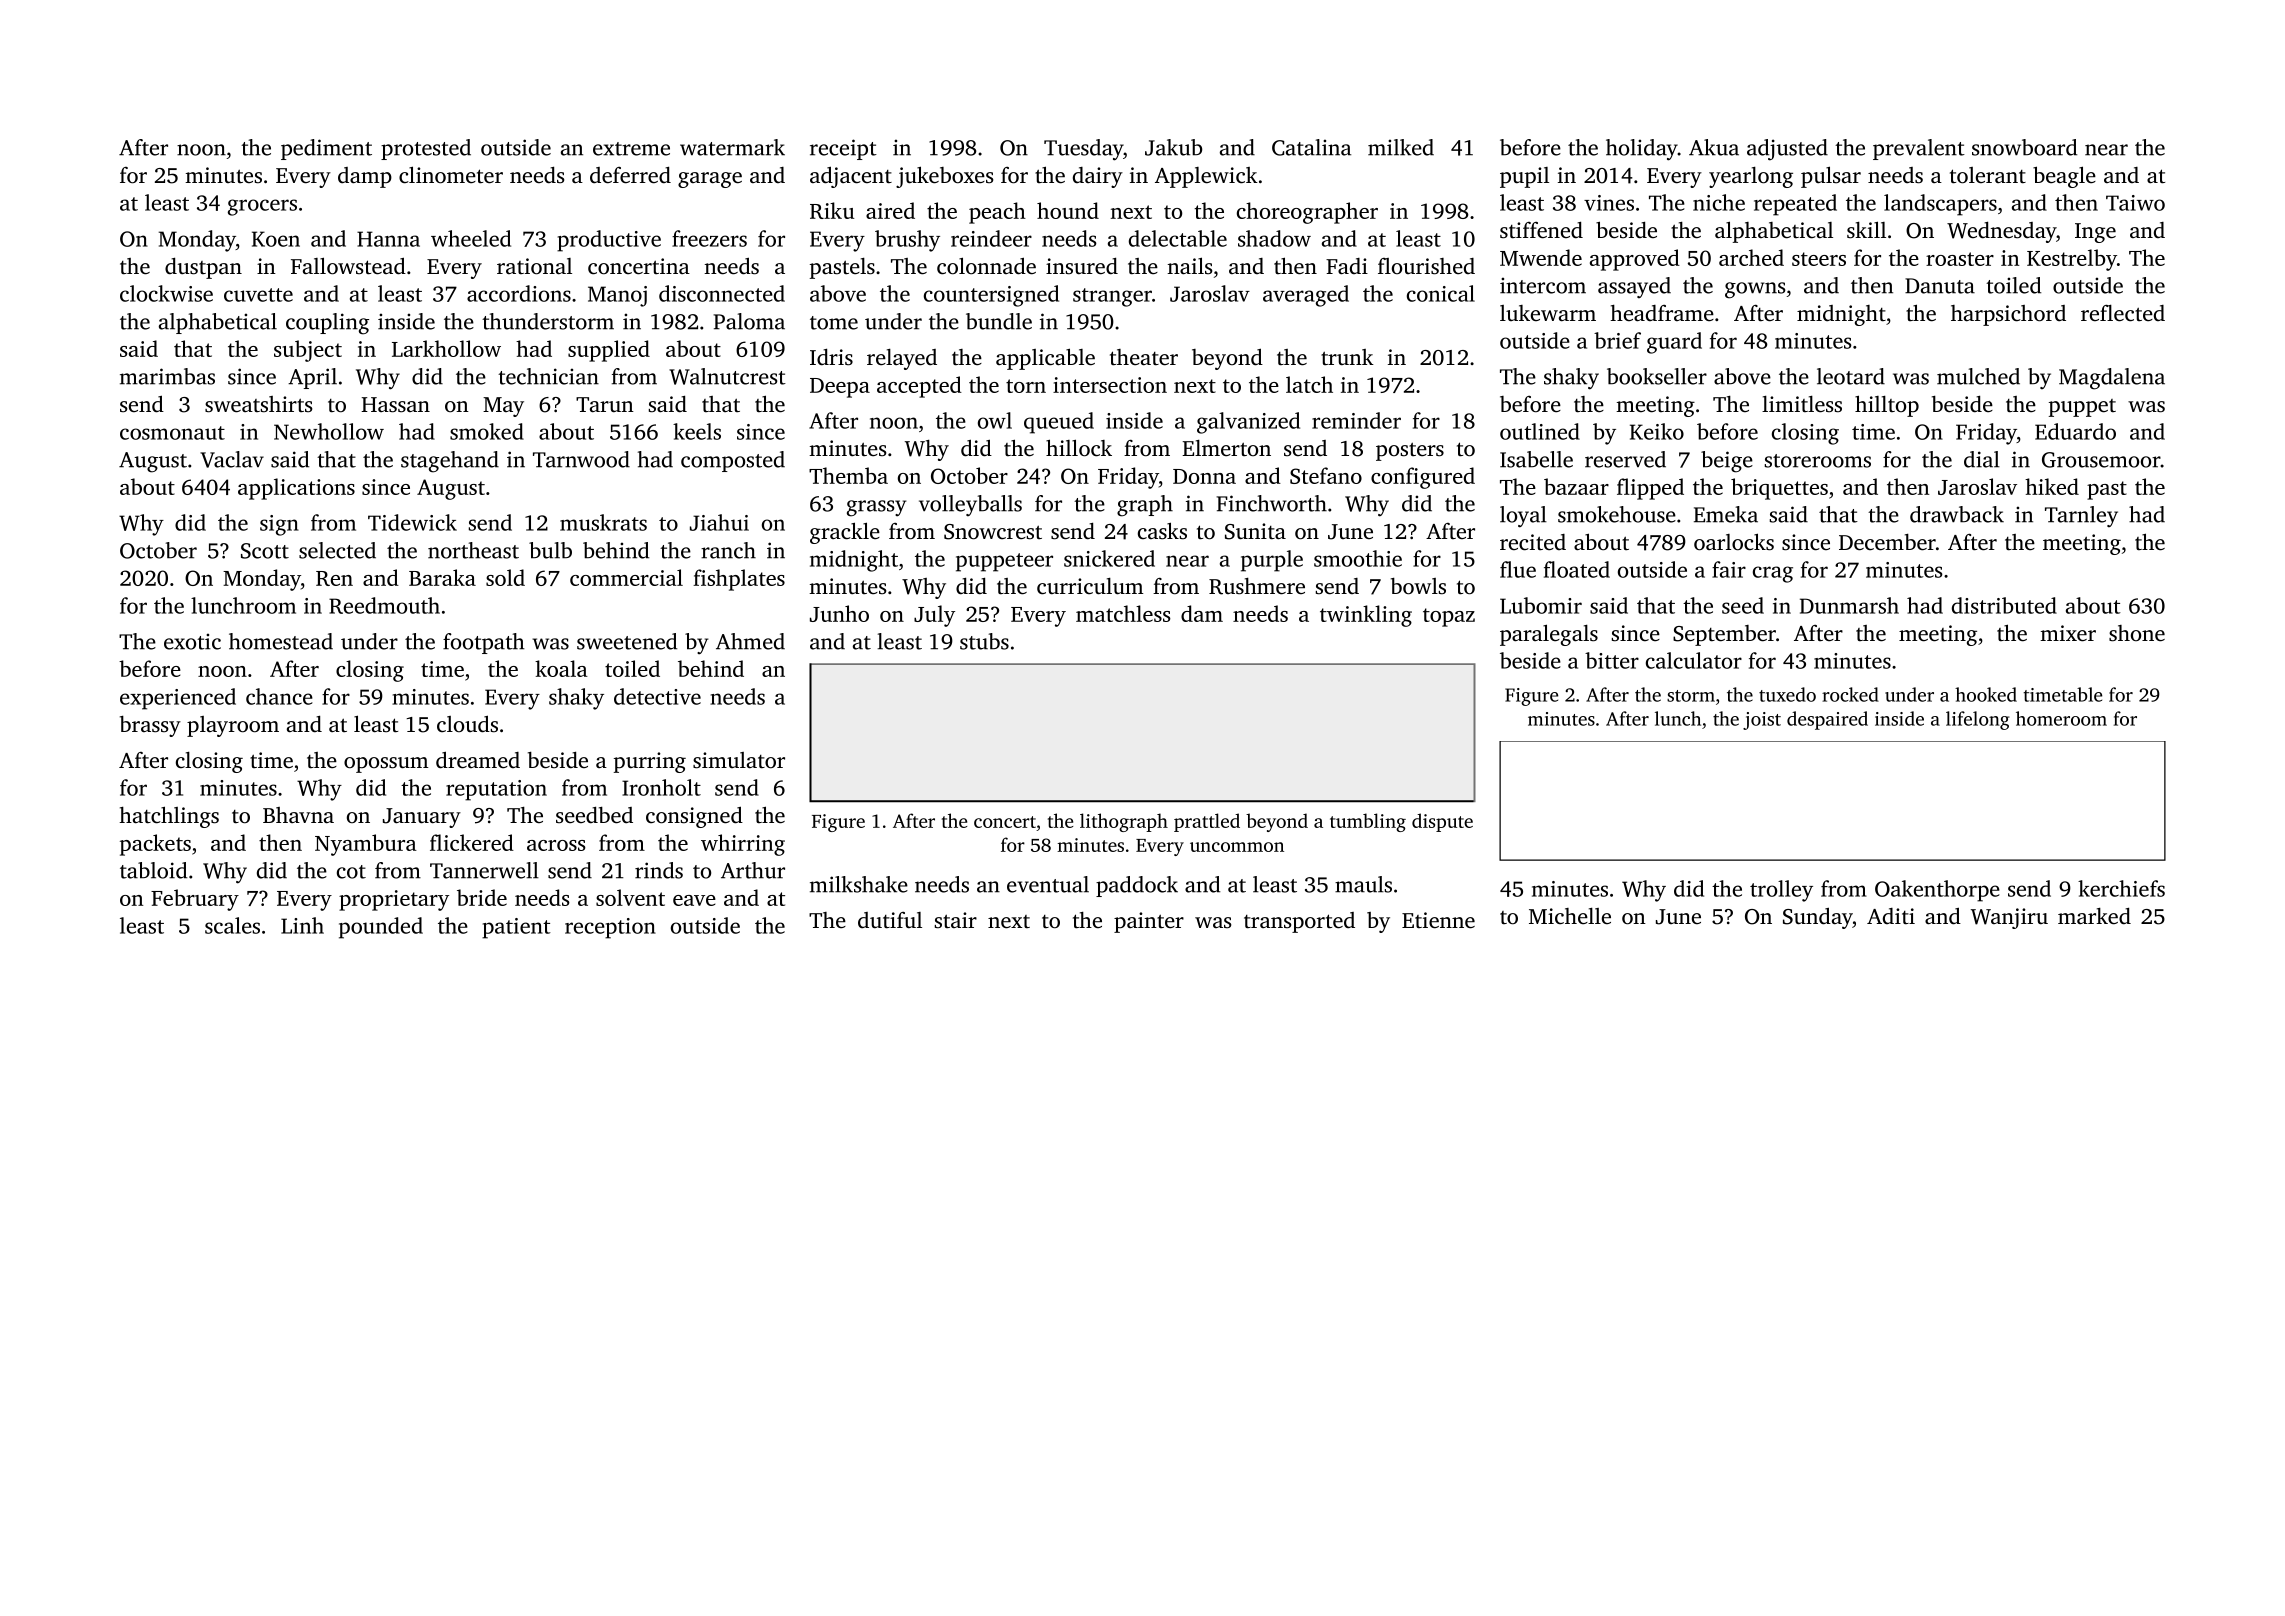  I want to click on February, so click(195, 900).
